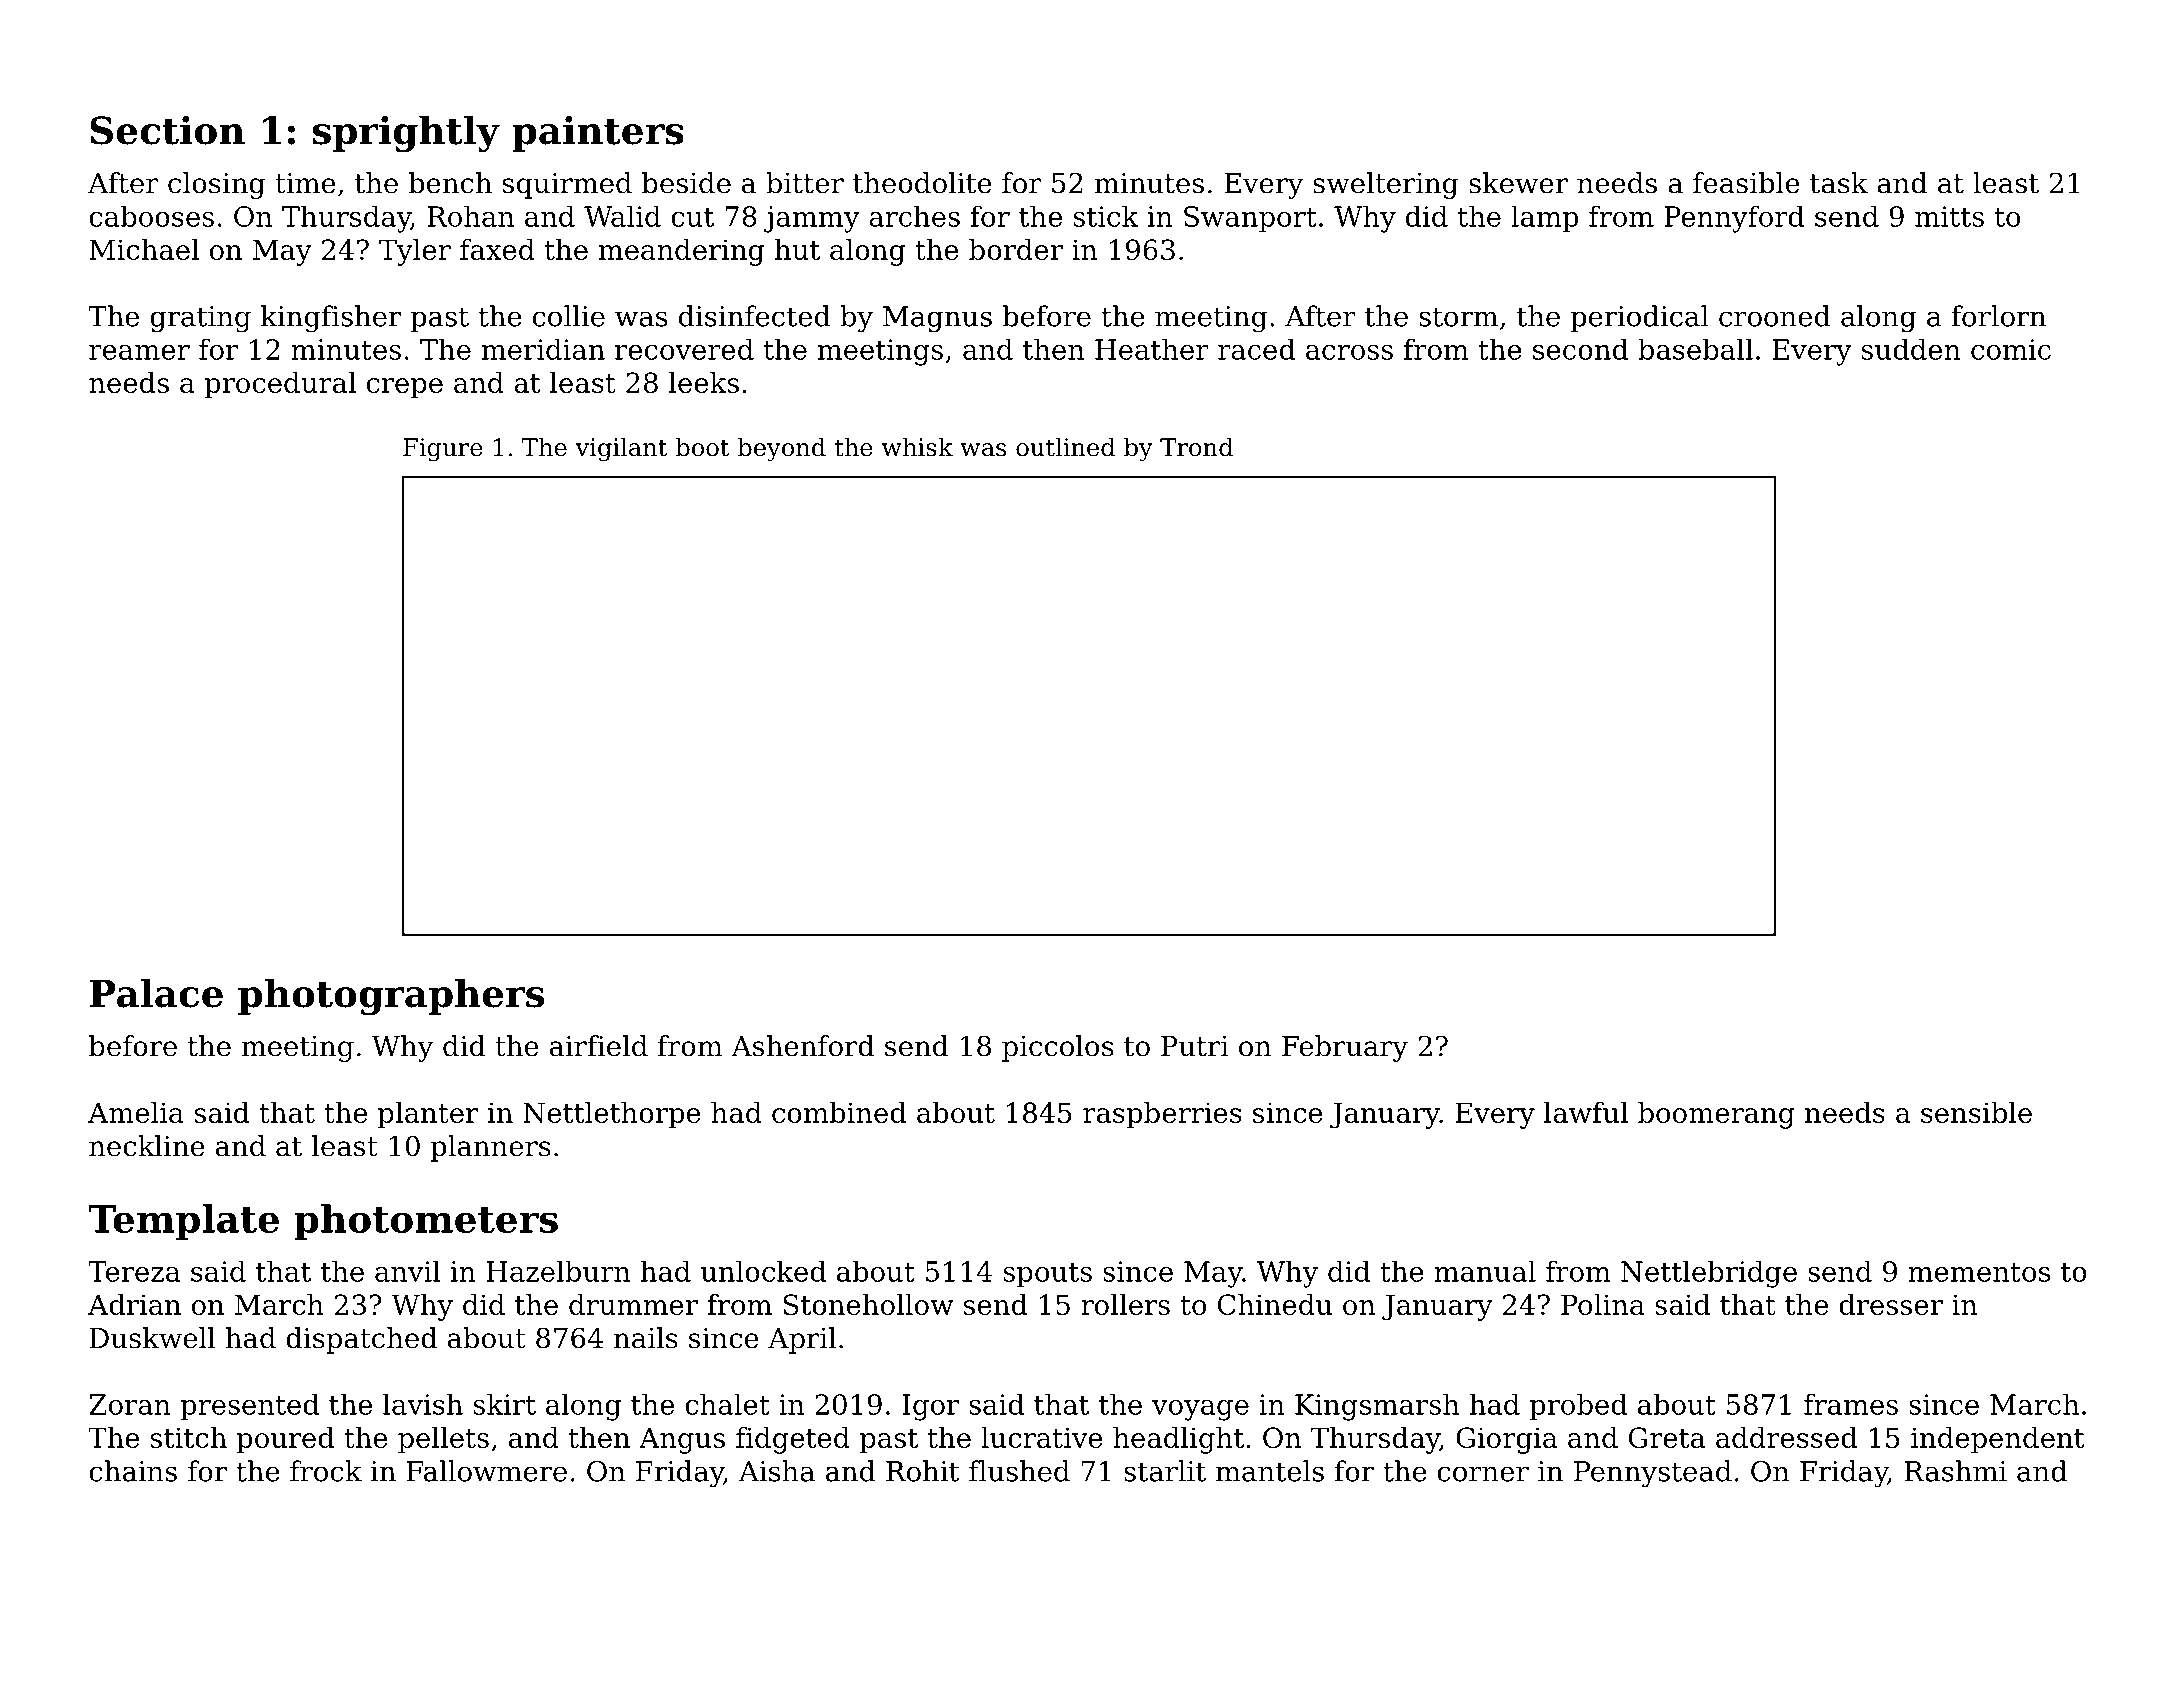 The image size is (2178, 1683). Describe the element at coordinates (443, 1440) in the screenshot. I see `pellets` at that location.
